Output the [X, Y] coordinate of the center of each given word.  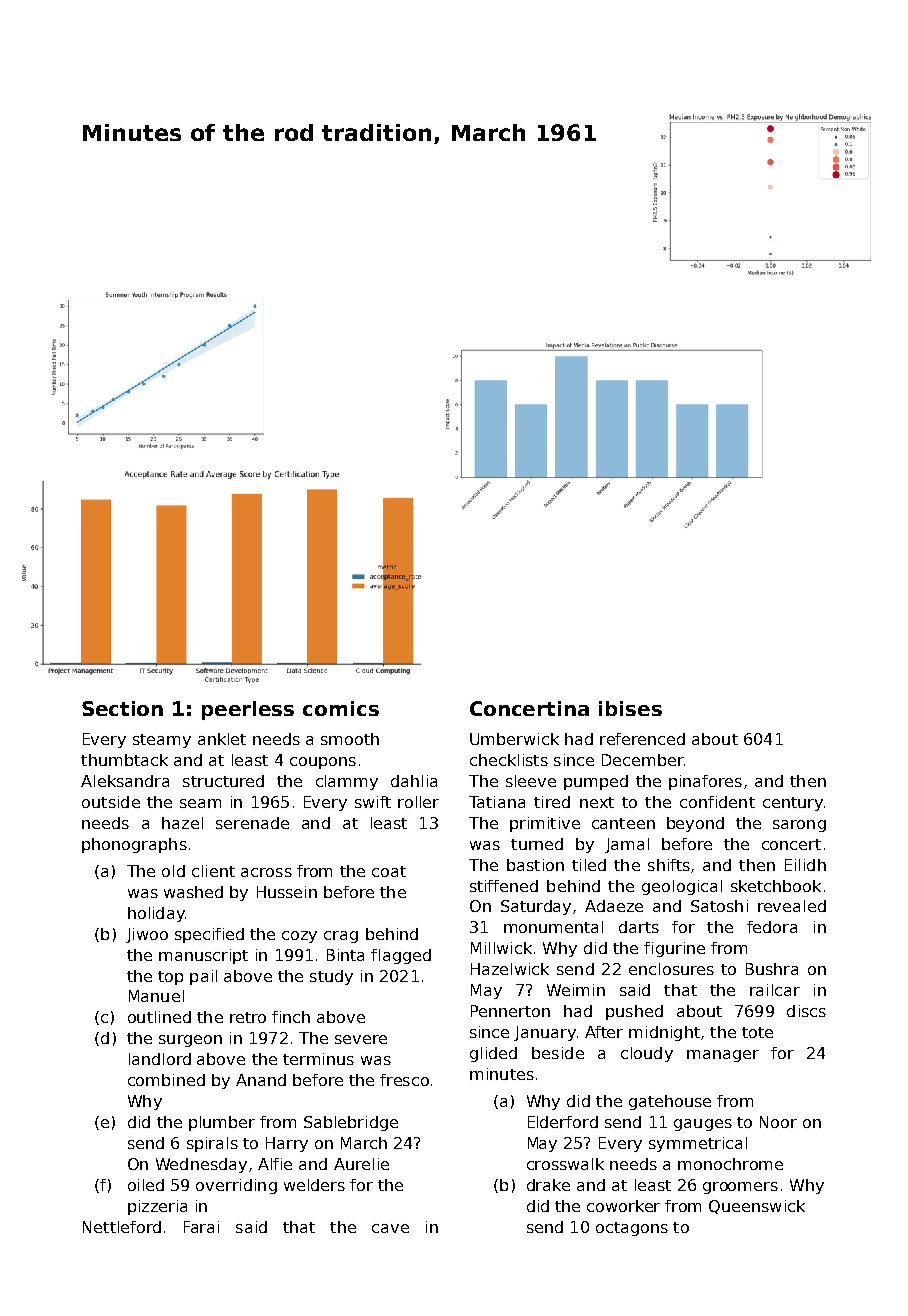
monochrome [730, 1164]
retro [248, 1017]
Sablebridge [351, 1123]
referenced [642, 739]
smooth [350, 739]
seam [200, 803]
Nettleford [122, 1227]
